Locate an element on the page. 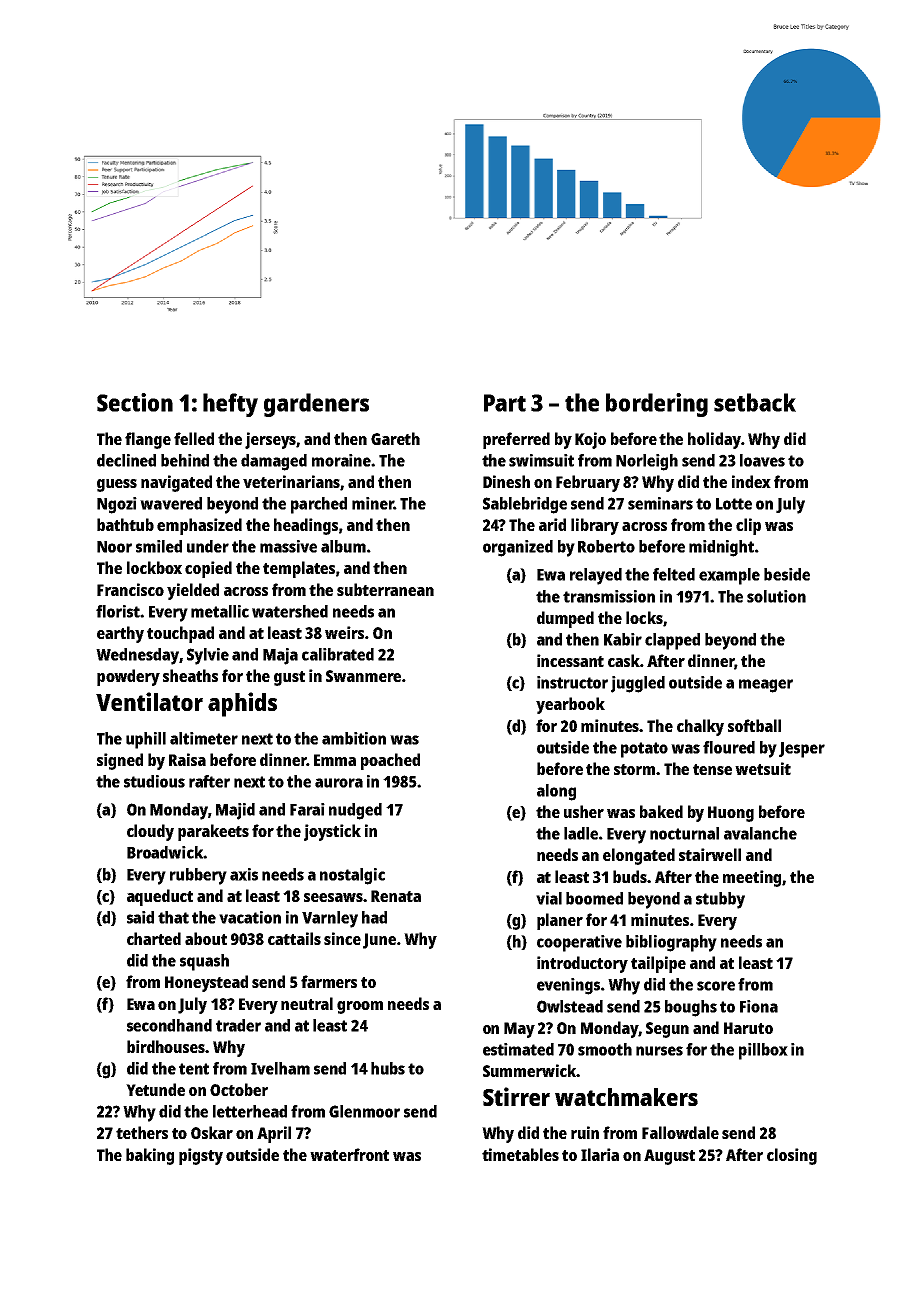 This document has width=924, height=1314. Maja is located at coordinates (280, 656).
